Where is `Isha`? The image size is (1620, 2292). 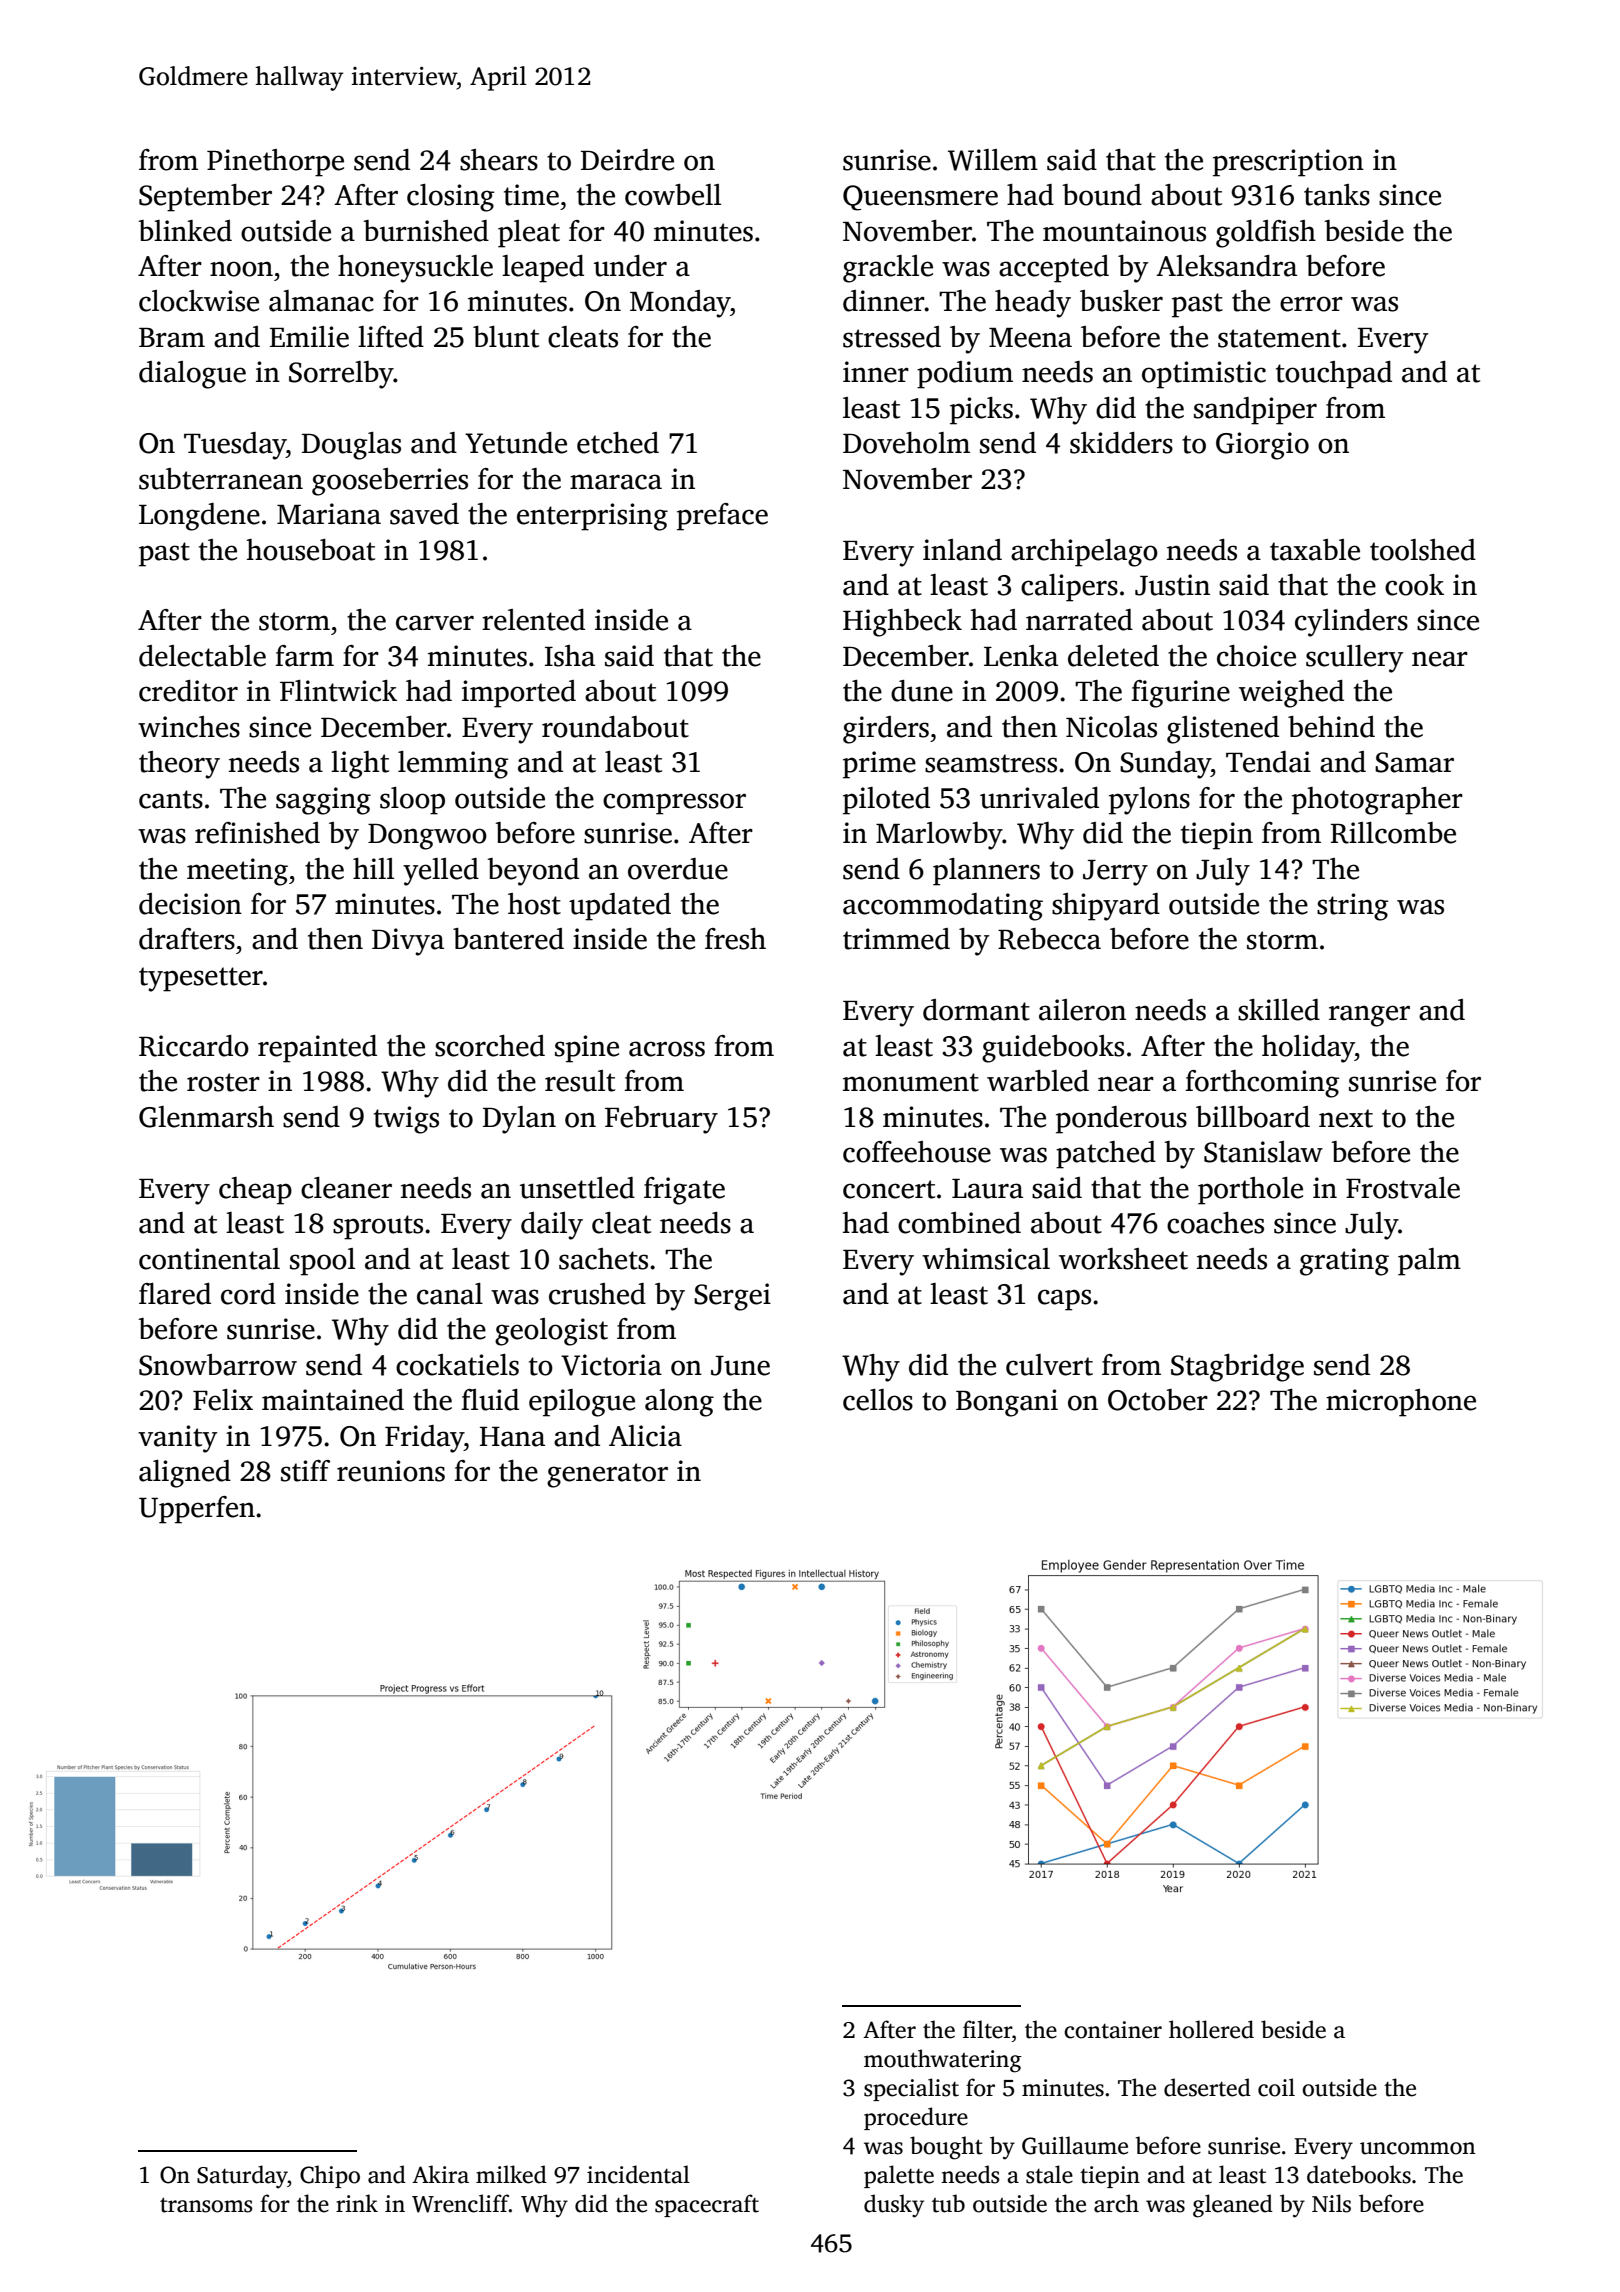 Isha is located at coordinates (570, 656).
